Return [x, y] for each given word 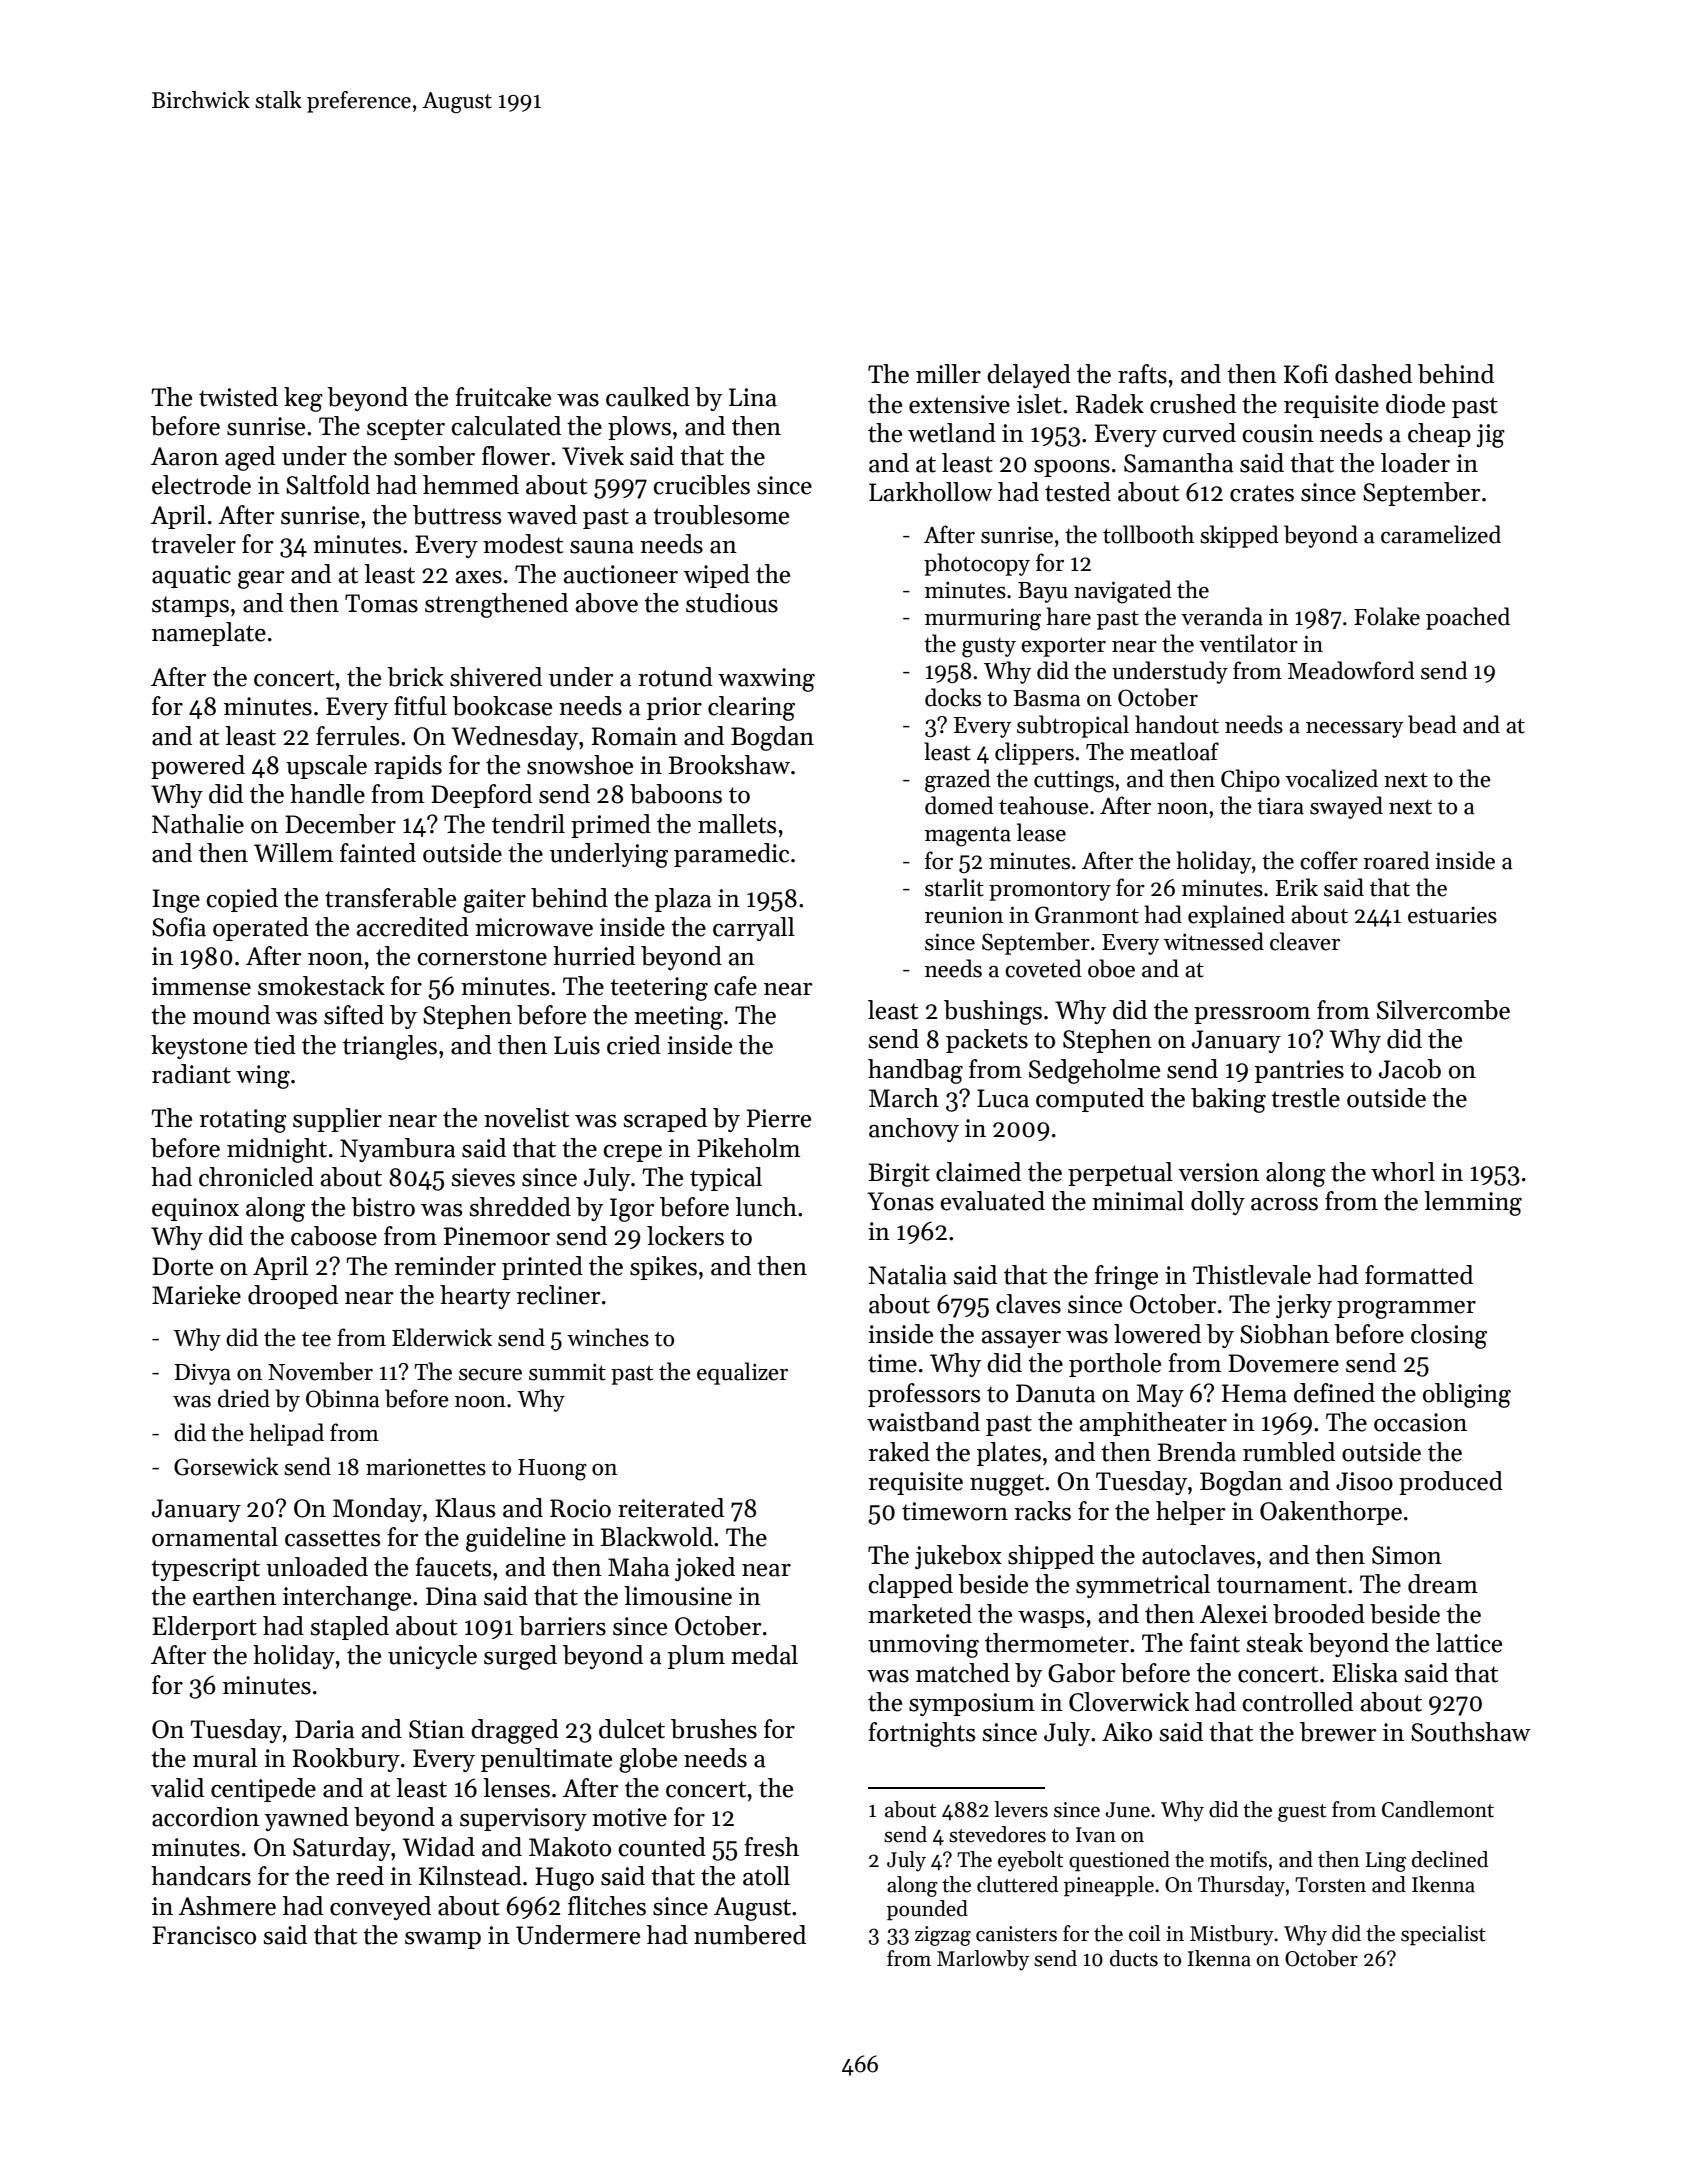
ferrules [358, 736]
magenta [968, 837]
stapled [349, 1628]
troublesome [721, 515]
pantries [1299, 1071]
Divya [202, 1374]
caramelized [1441, 534]
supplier [337, 1120]
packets [987, 1041]
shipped [1051, 1557]
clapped [910, 1586]
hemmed [471, 485]
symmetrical [1143, 1586]
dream [1443, 1584]
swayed [1346, 807]
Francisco [204, 1935]
